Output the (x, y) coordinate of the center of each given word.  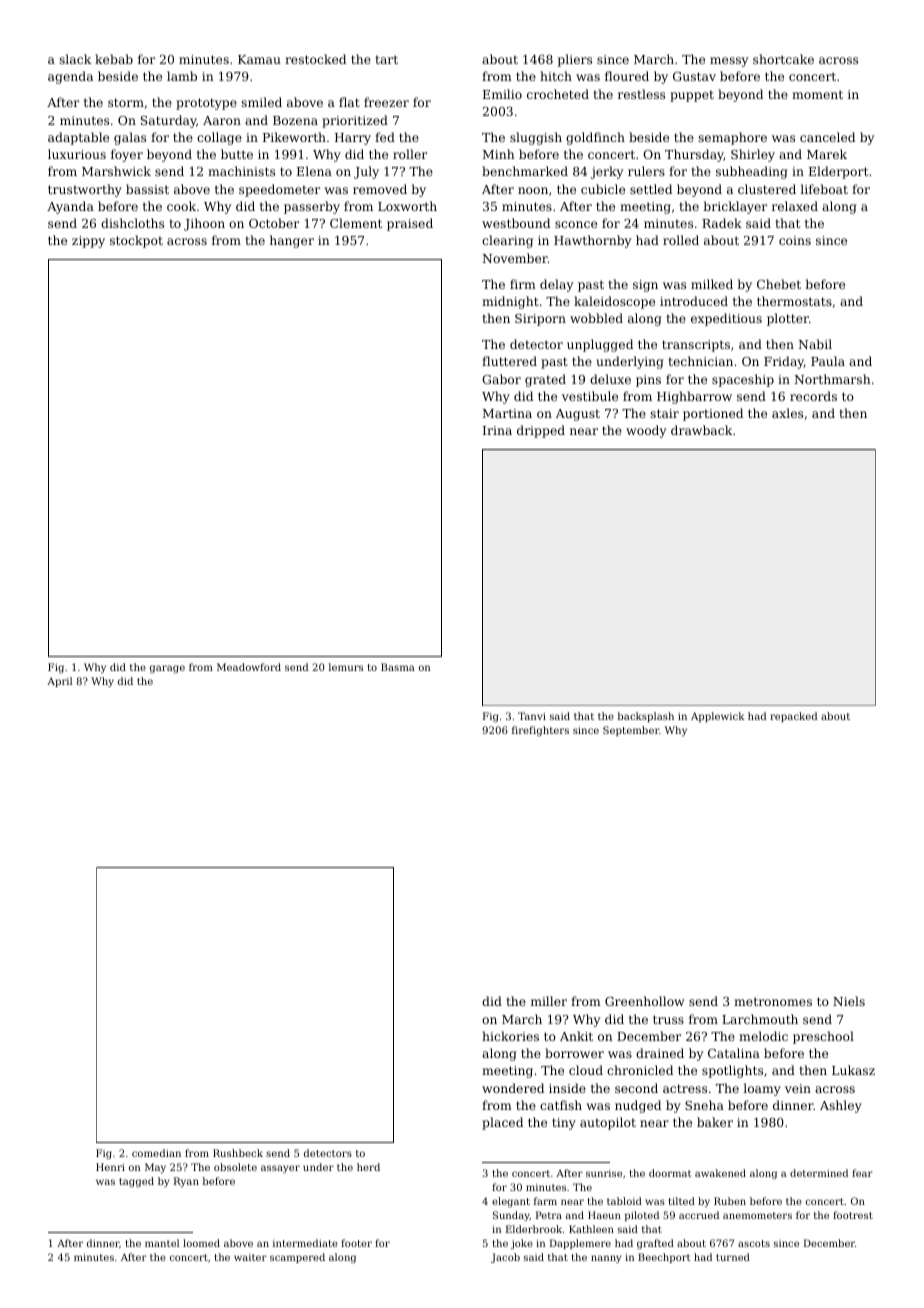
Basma (398, 667)
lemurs (346, 667)
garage (167, 669)
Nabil (815, 344)
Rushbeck (238, 1153)
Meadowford (249, 667)
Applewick (718, 717)
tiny (564, 1124)
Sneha (704, 1105)
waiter (250, 1257)
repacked (793, 717)
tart (386, 59)
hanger (292, 241)
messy (729, 62)
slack (75, 59)
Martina (507, 413)
